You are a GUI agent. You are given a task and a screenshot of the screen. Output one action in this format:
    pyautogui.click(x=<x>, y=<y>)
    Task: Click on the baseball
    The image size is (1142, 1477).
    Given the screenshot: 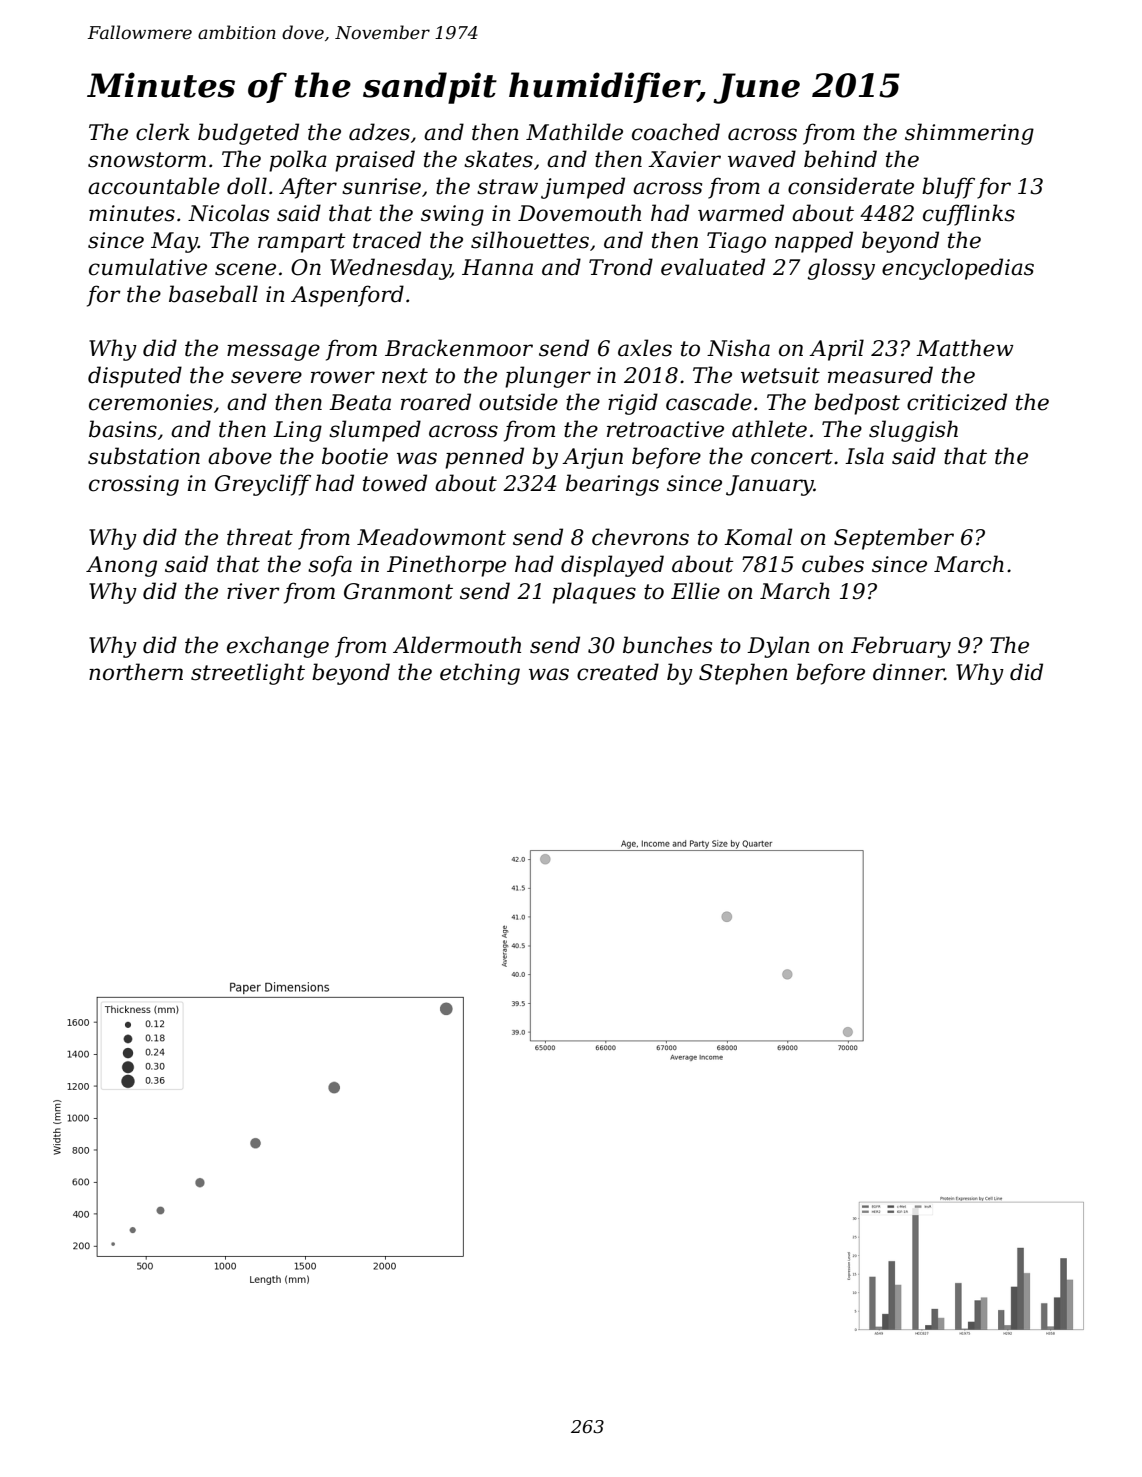 What is the action you would take?
    pyautogui.click(x=213, y=294)
